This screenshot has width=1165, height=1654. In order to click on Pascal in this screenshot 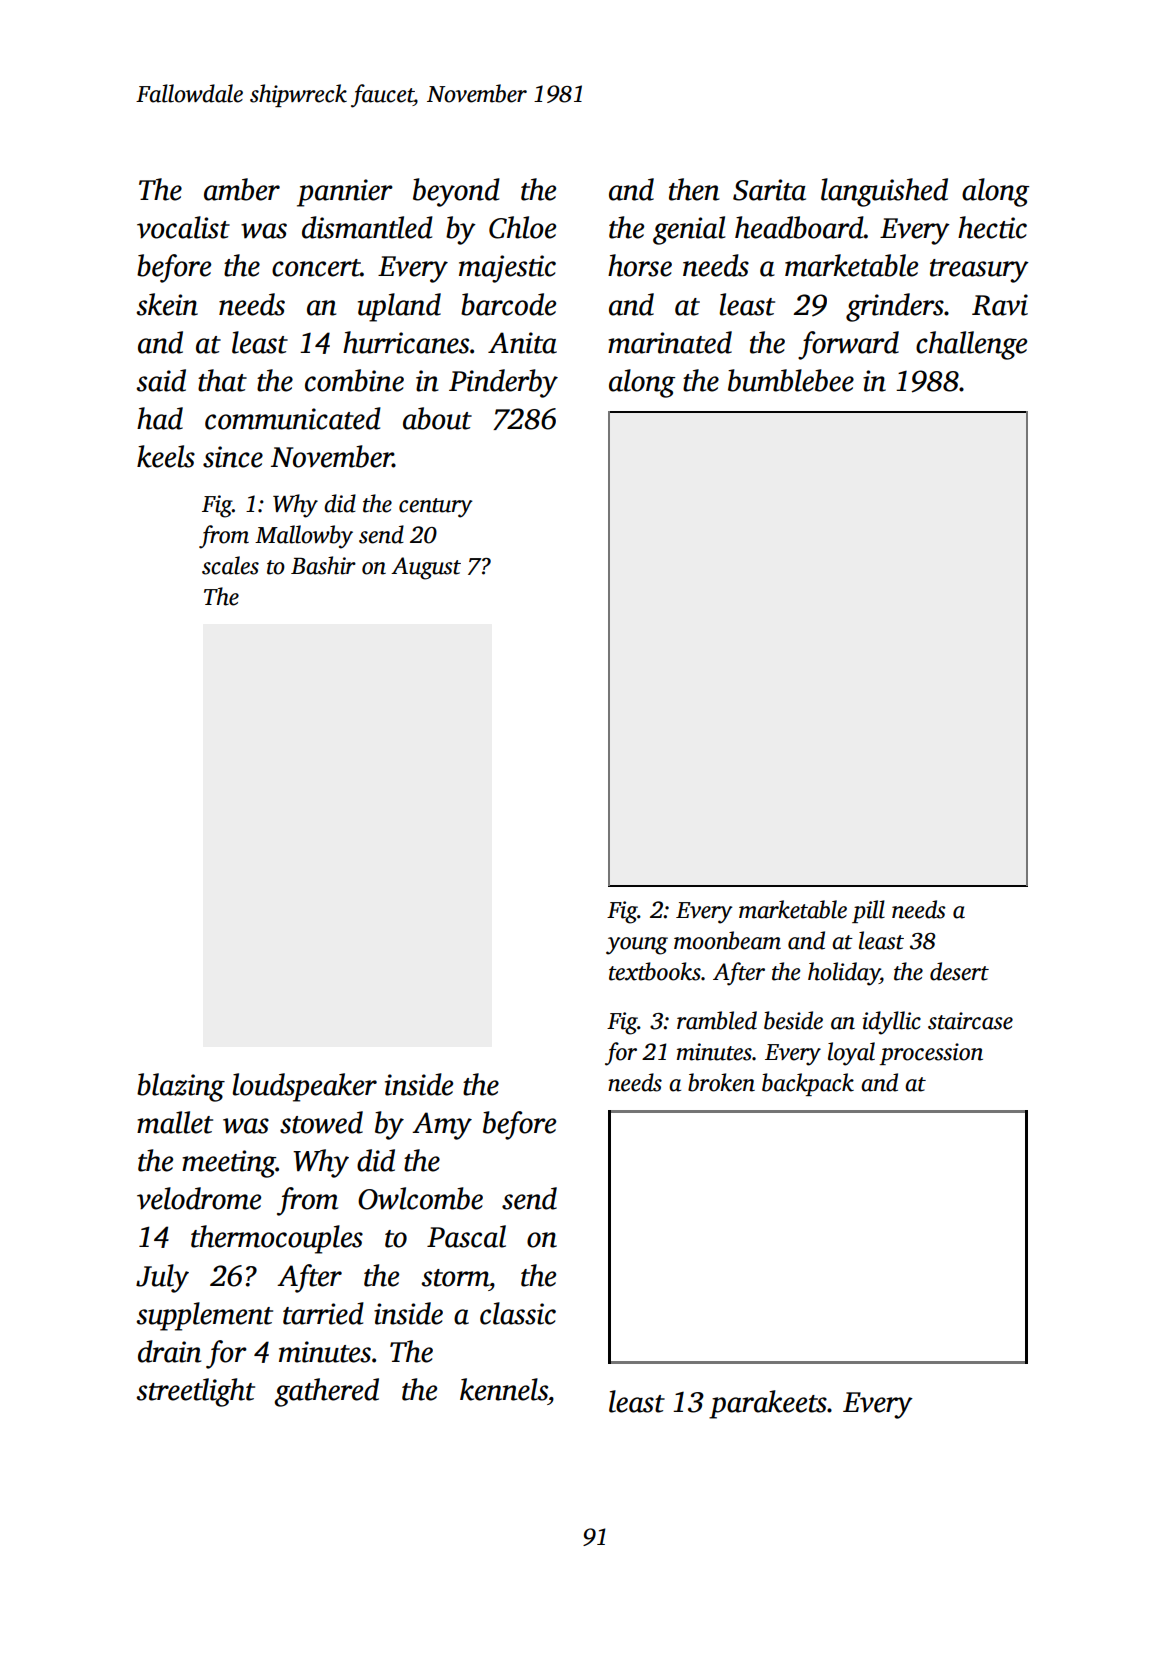, I will do `click(466, 1236)`.
